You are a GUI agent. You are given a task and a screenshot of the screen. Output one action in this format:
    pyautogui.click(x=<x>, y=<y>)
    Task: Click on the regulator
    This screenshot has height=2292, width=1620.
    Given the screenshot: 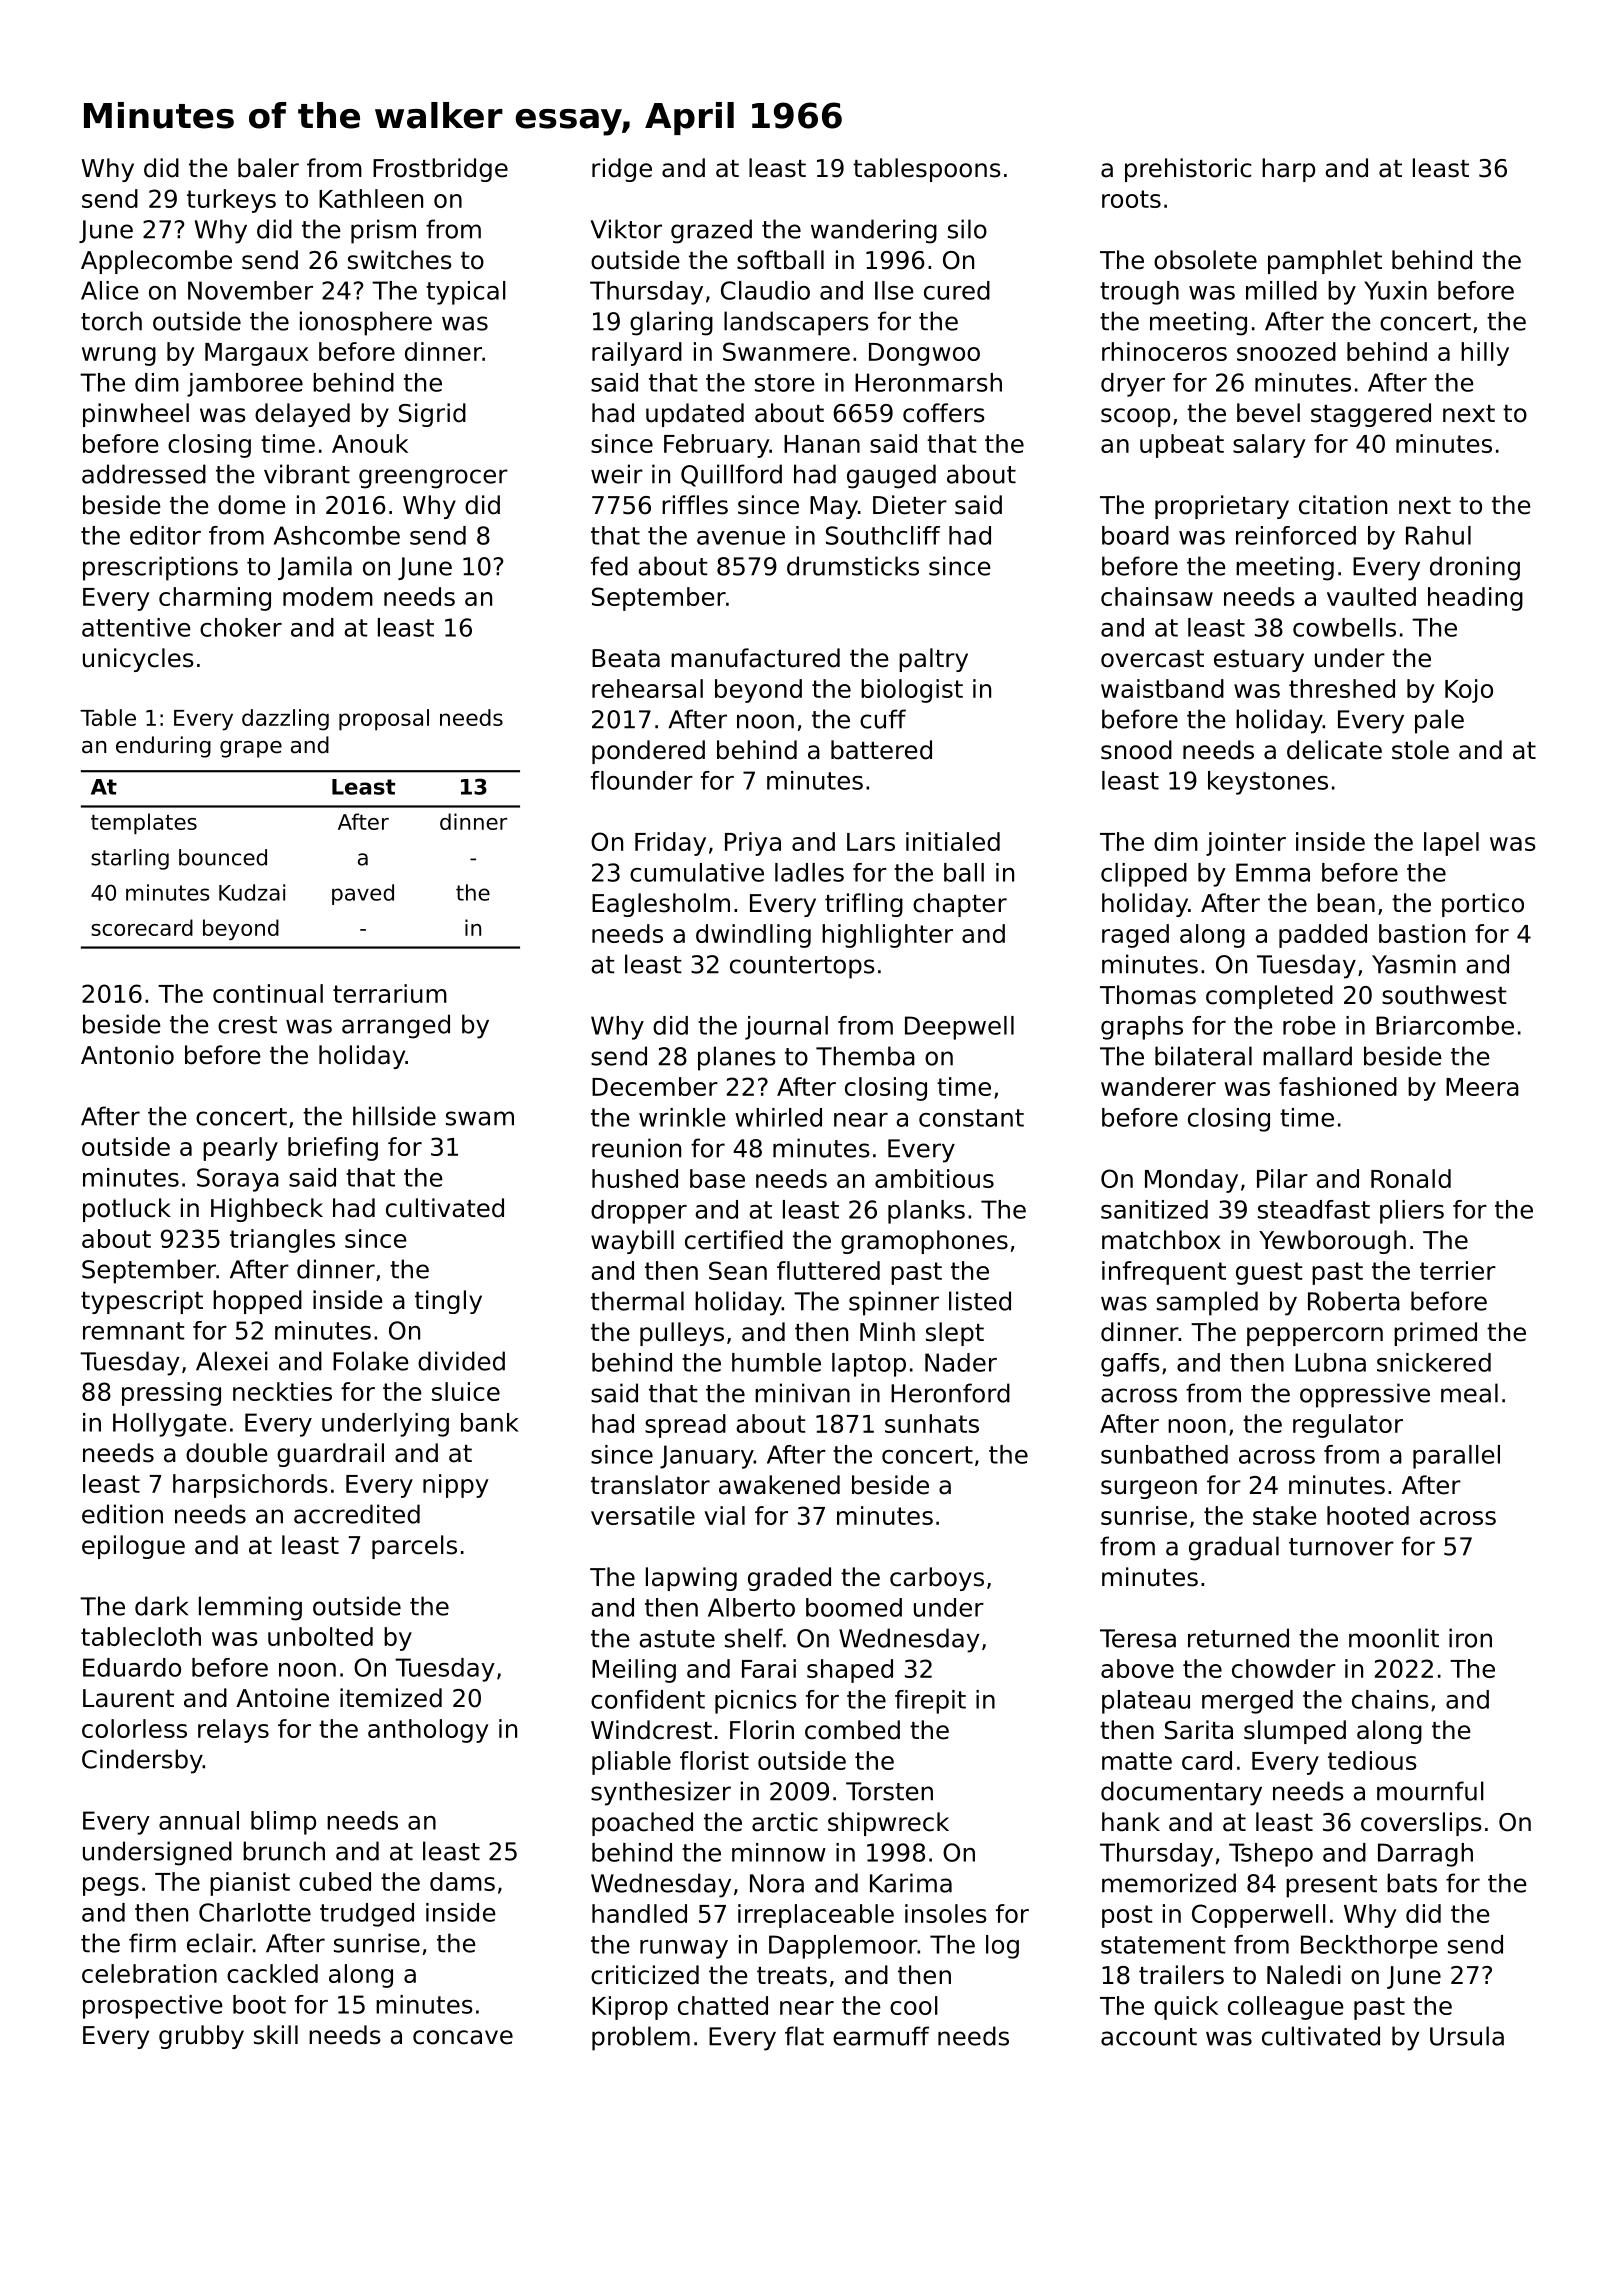 What is the action you would take?
    pyautogui.click(x=1348, y=1426)
